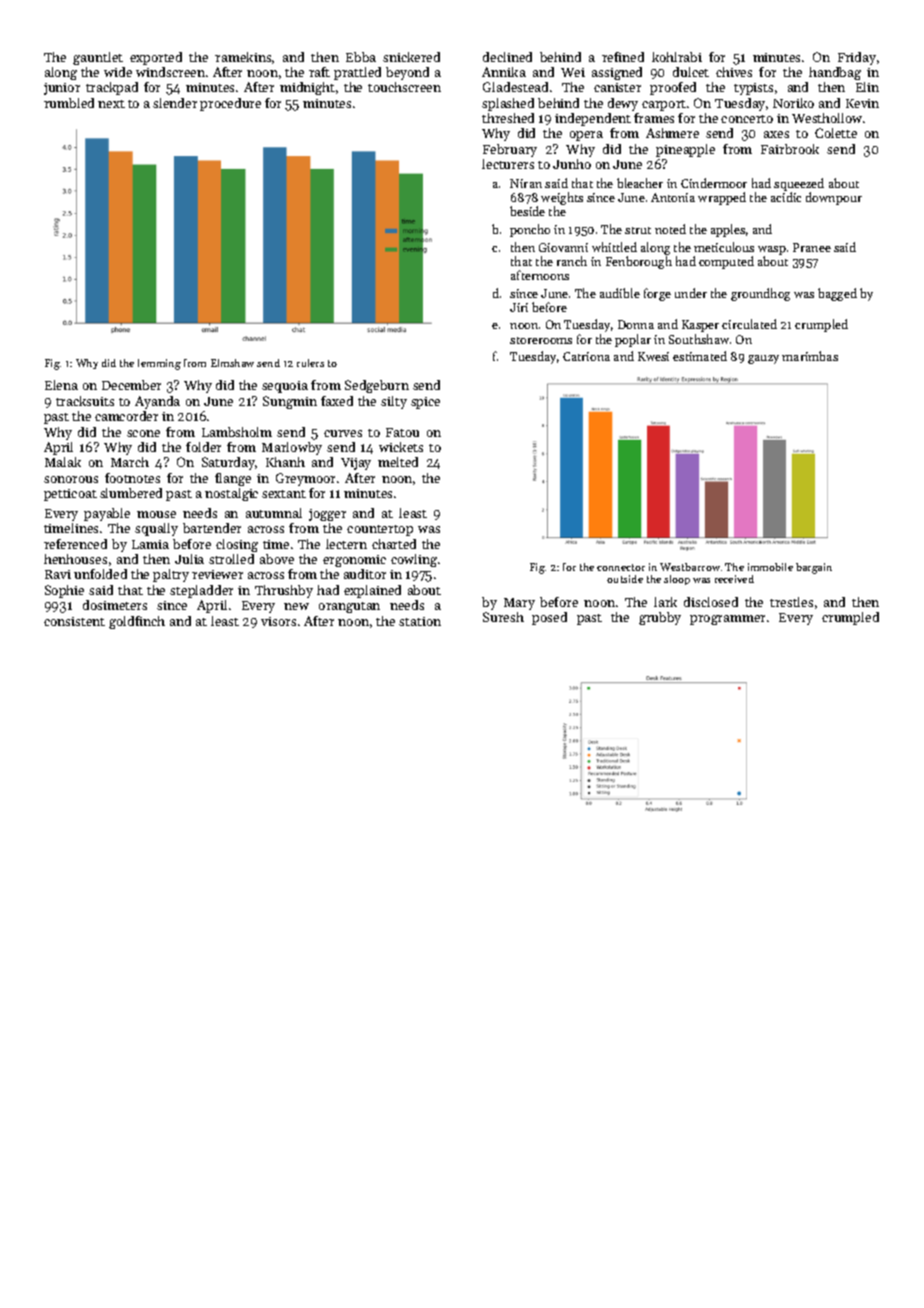 The width and height of the screenshot is (924, 1308). I want to click on procedure, so click(230, 104).
